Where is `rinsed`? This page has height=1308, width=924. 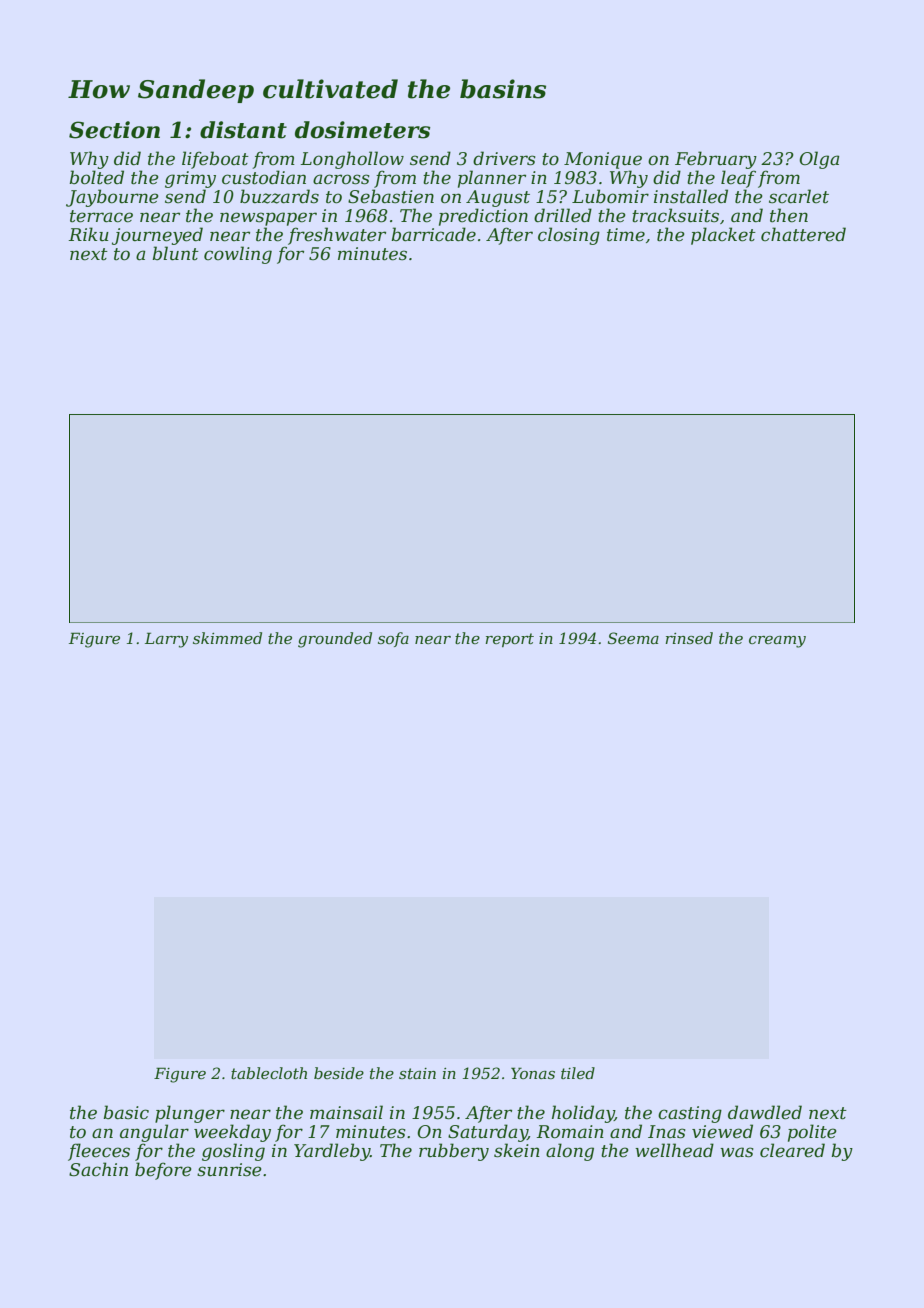
rinsed is located at coordinates (689, 638).
